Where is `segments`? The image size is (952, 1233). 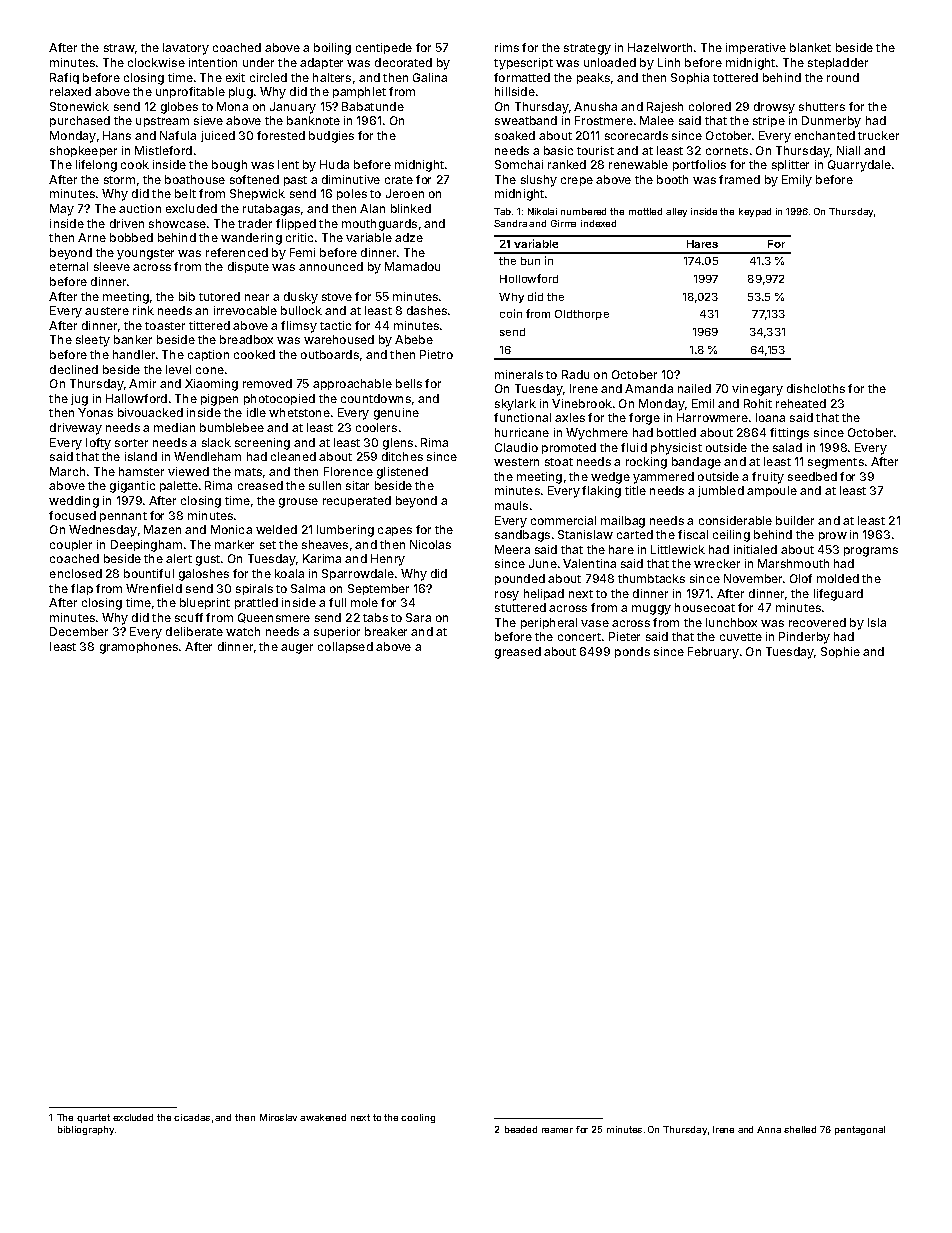 segments is located at coordinates (836, 463).
